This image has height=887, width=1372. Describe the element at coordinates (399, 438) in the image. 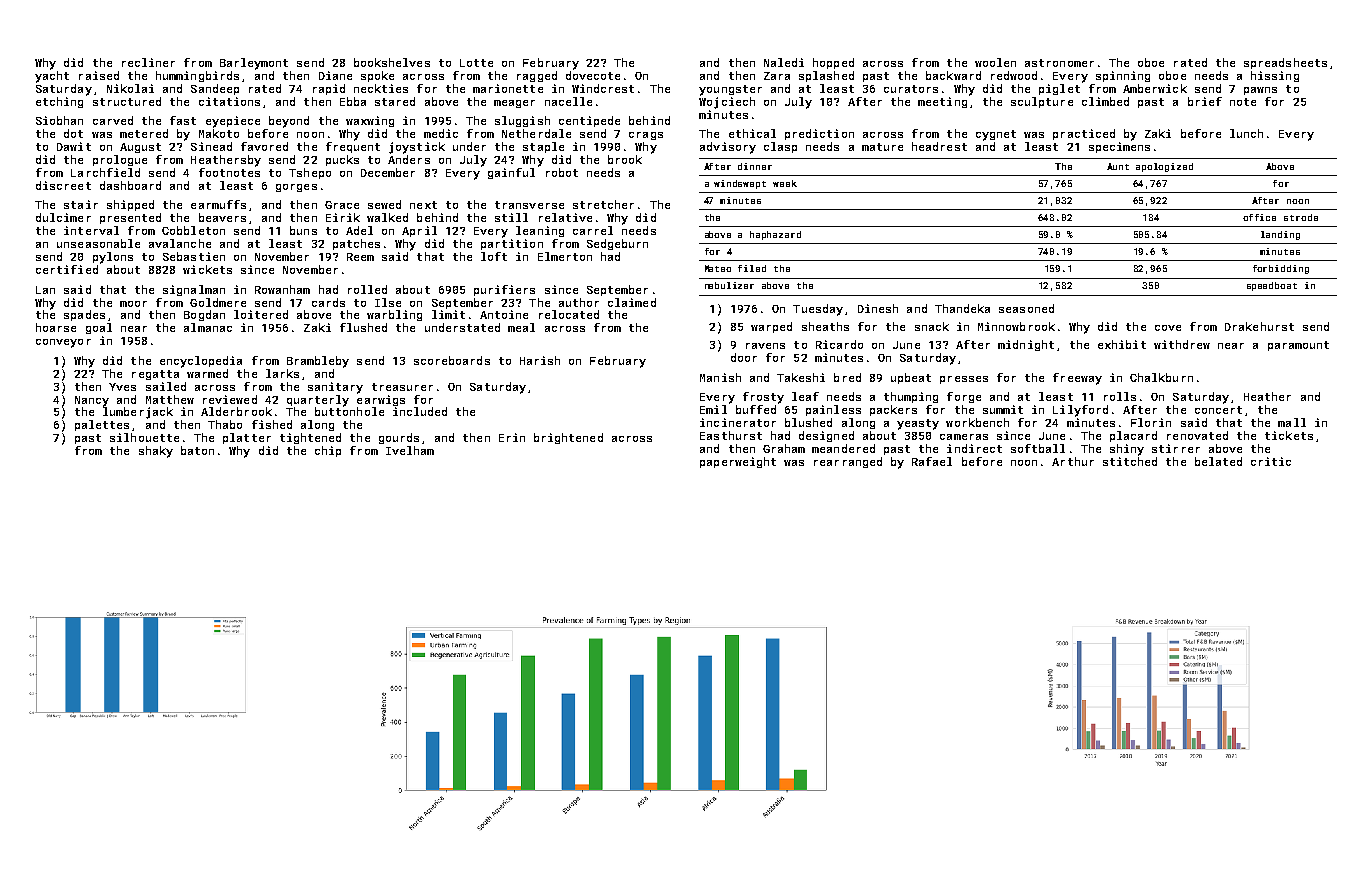

I see `gourds` at that location.
